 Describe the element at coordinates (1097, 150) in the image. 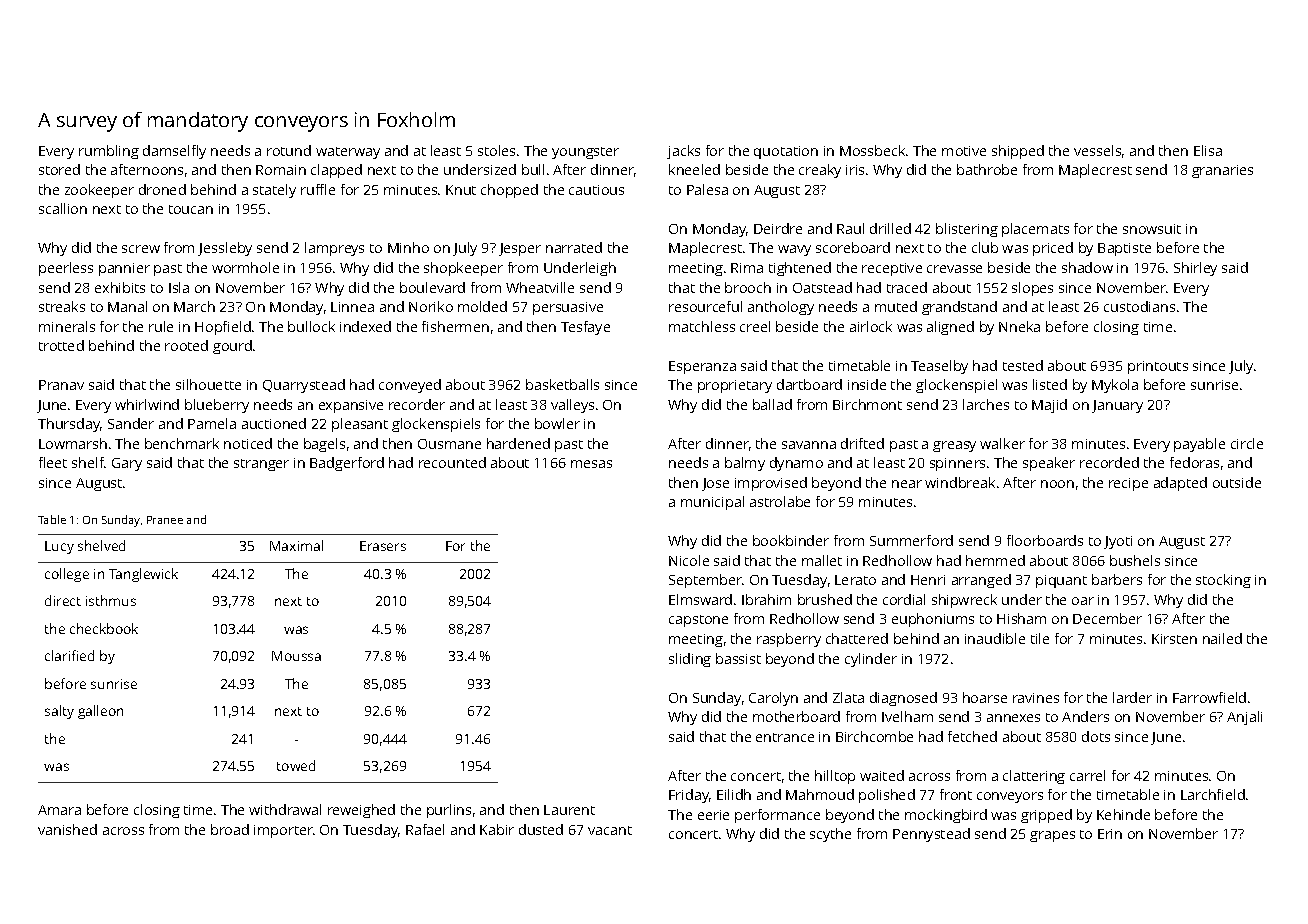

I see `vessels` at that location.
